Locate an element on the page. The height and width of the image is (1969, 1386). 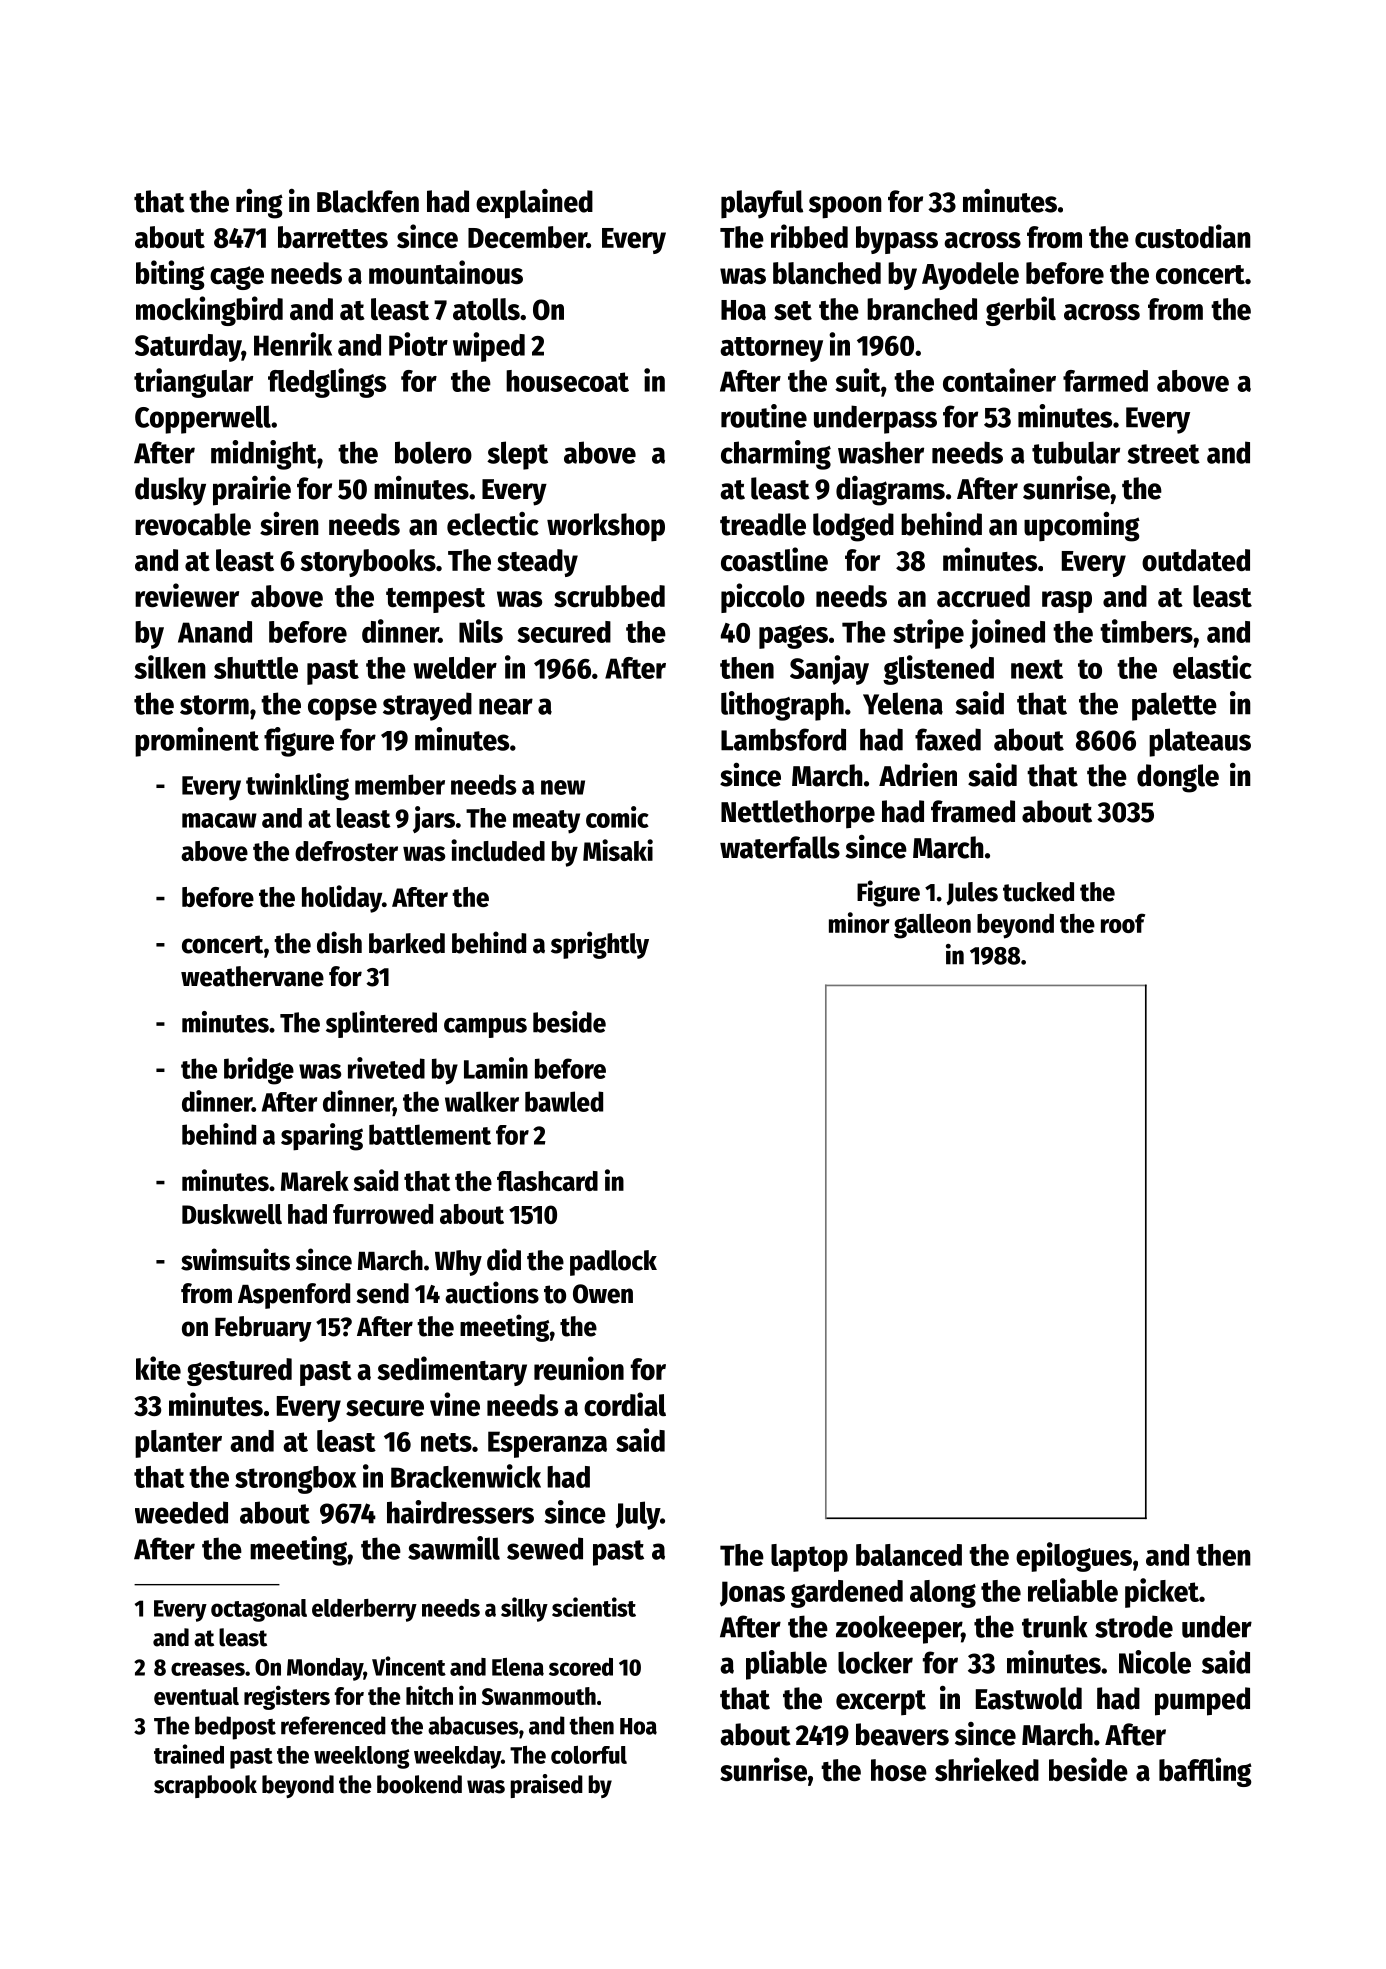
Owen is located at coordinates (603, 1294).
